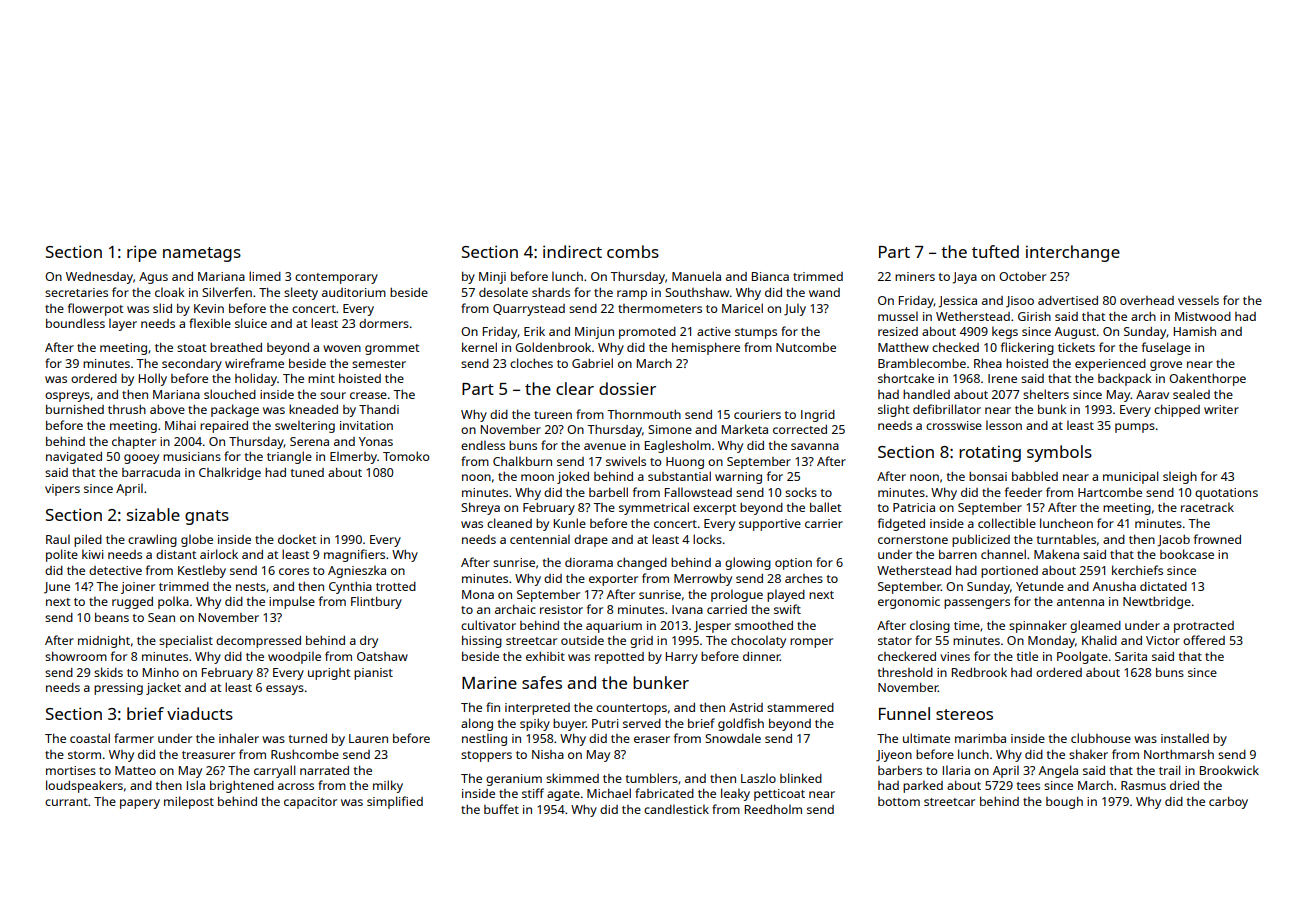  I want to click on carboy, so click(1228, 803).
